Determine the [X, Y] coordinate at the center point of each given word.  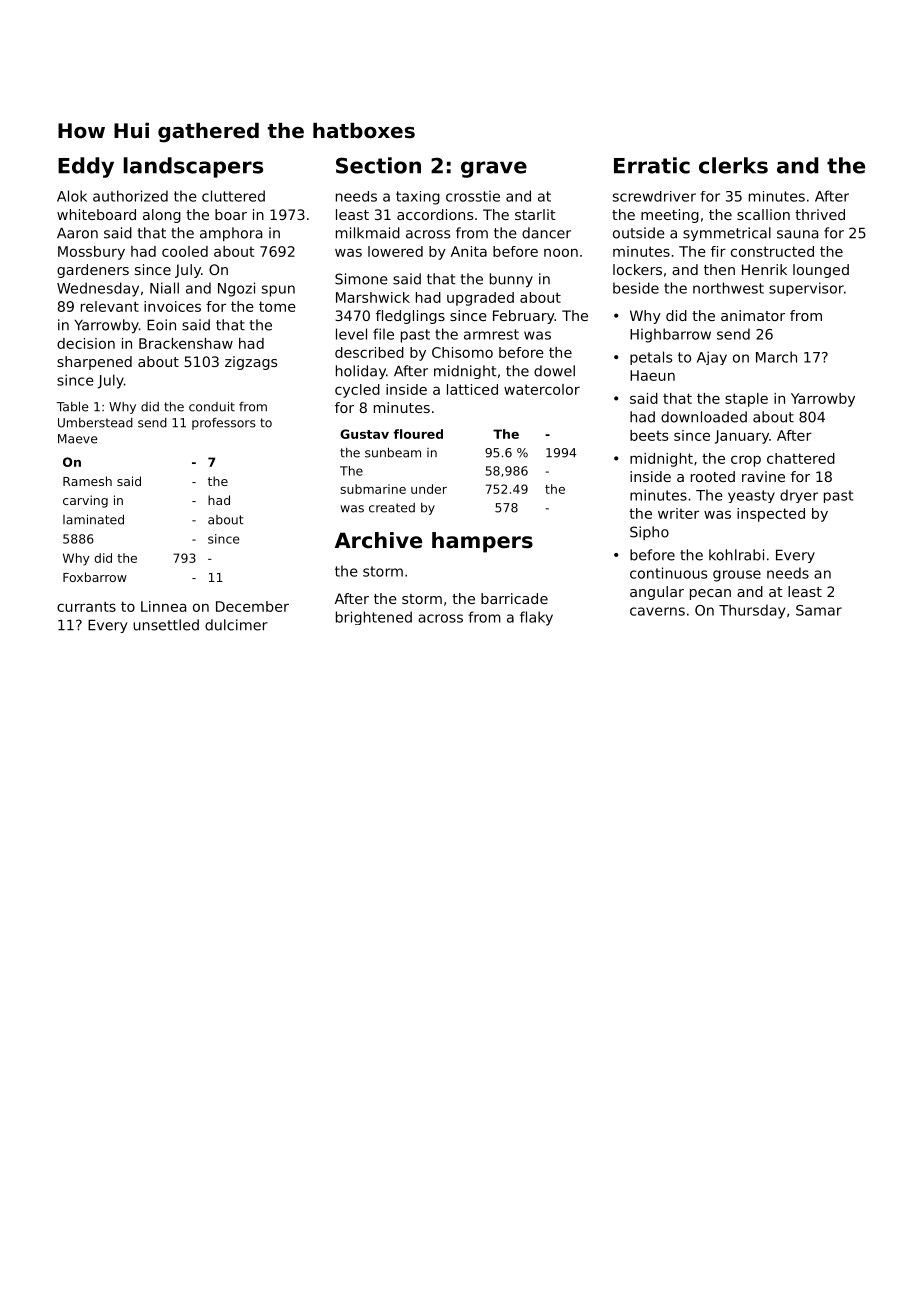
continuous [668, 573]
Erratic [652, 165]
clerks [733, 165]
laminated [93, 519]
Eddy [86, 167]
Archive [378, 540]
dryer [799, 496]
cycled [357, 391]
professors [224, 424]
